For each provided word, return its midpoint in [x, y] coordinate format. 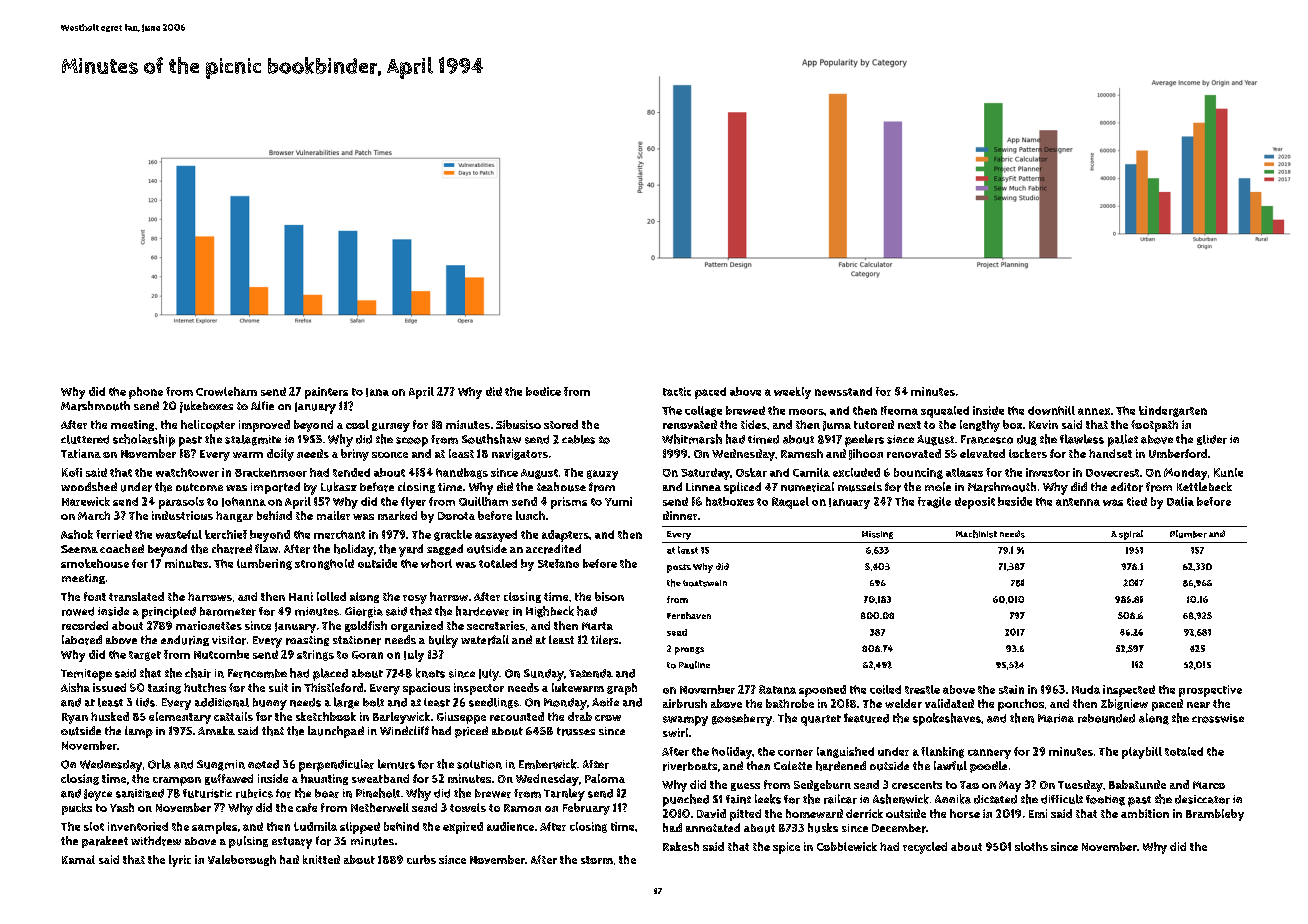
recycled [925, 848]
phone [146, 393]
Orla [159, 764]
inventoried [138, 826]
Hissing [877, 535]
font [95, 596]
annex [1094, 411]
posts [679, 568]
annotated [713, 827]
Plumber [1188, 534]
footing [1105, 800]
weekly [792, 393]
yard [411, 550]
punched [686, 800]
